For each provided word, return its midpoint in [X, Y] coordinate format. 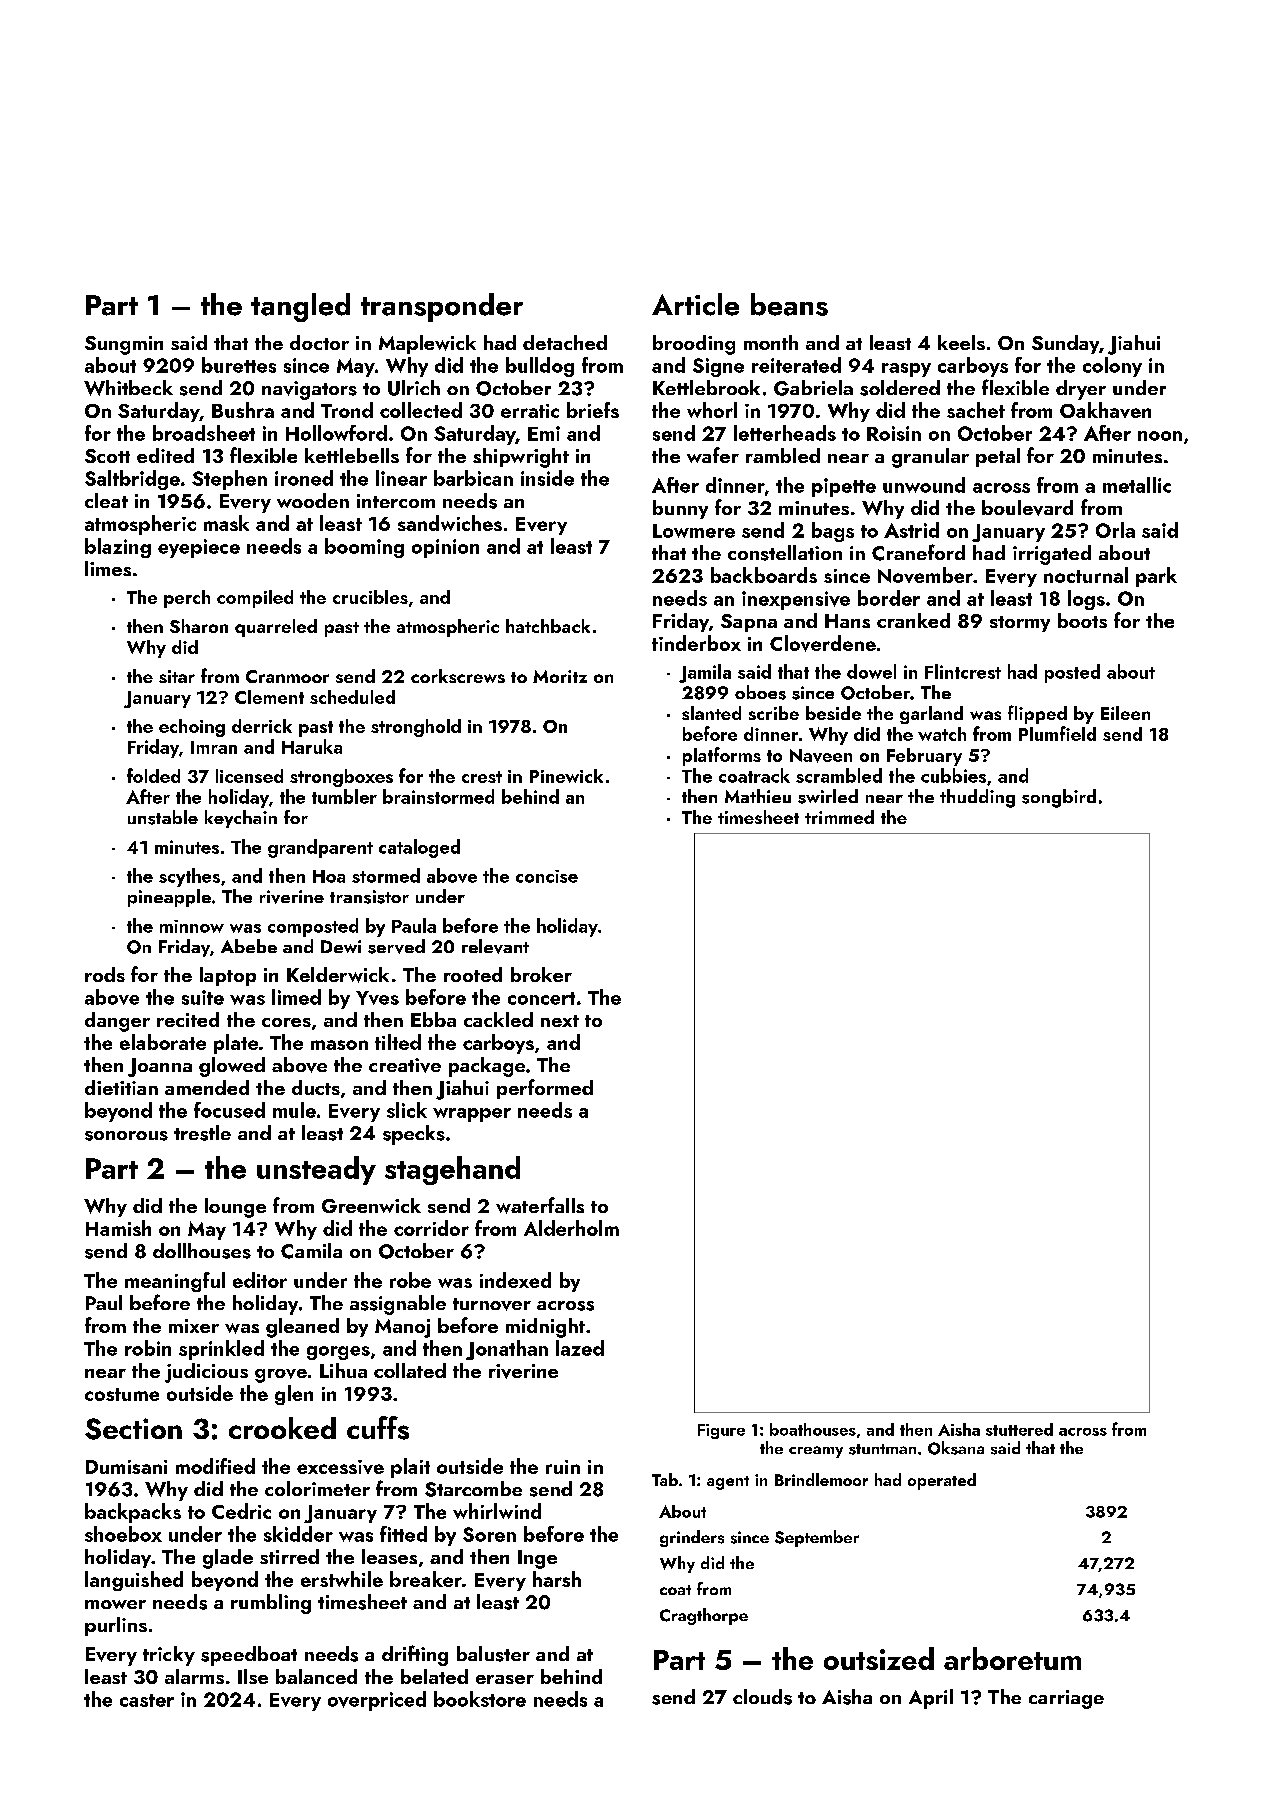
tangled [300, 307]
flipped [1037, 714]
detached [565, 342]
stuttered [1019, 1429]
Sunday [1065, 344]
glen [294, 1395]
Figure [721, 1431]
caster [147, 1700]
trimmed [839, 817]
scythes [189, 877]
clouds [762, 1697]
